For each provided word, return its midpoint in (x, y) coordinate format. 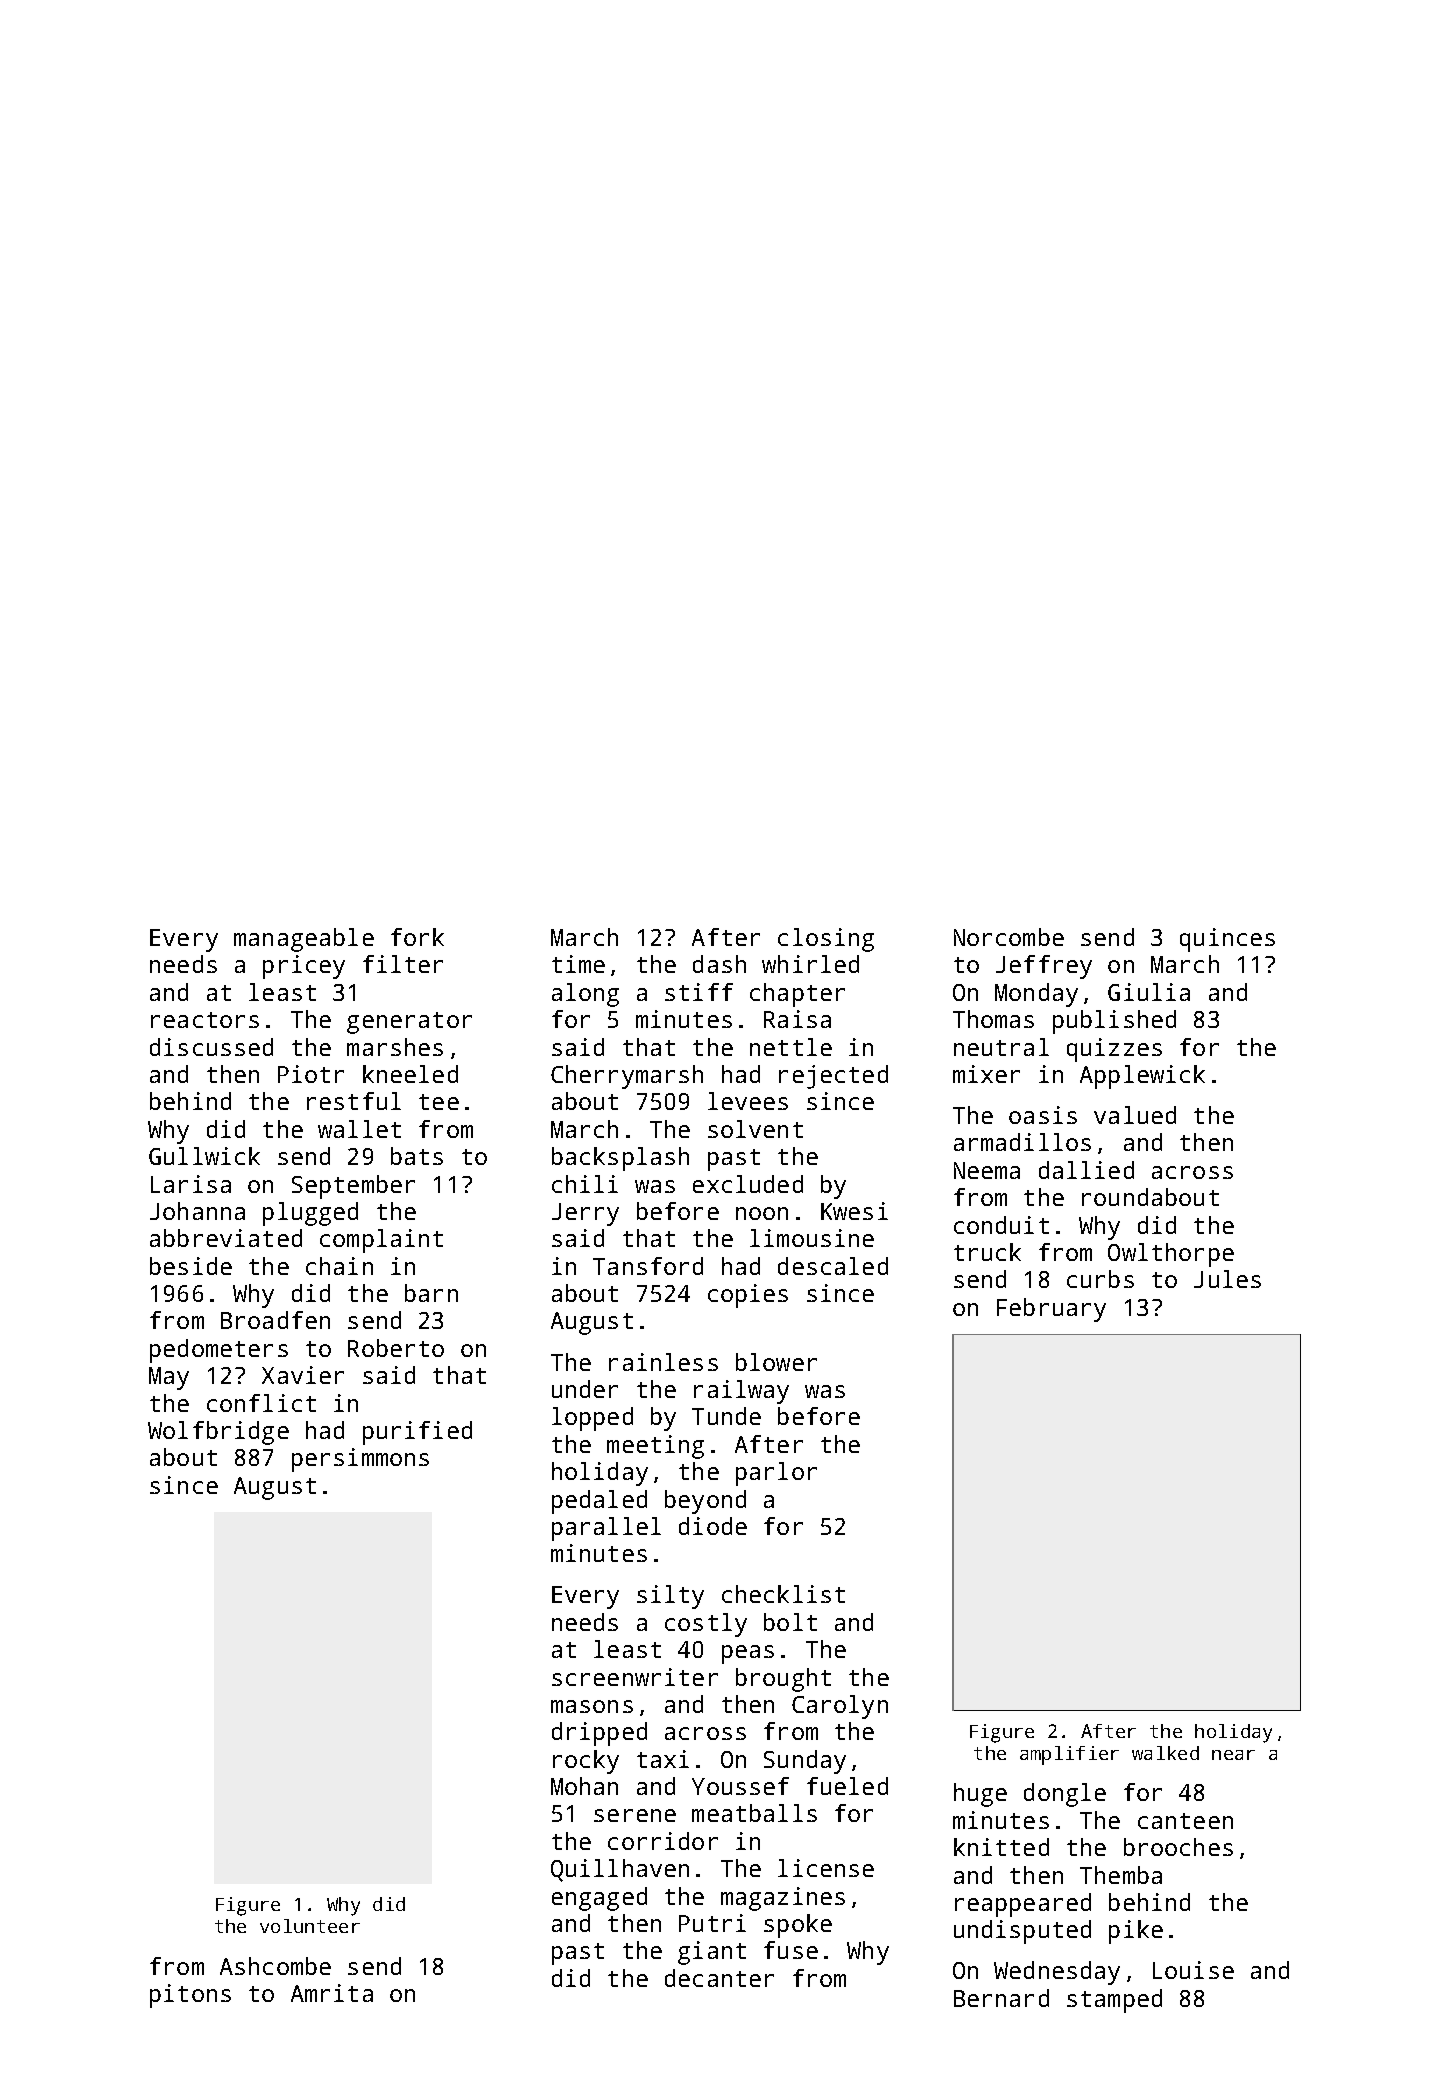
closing (826, 940)
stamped (1114, 2001)
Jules (1227, 1279)
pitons (190, 1996)
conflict (261, 1403)
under (585, 1389)
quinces (1227, 940)
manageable (304, 940)
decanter (719, 1978)
